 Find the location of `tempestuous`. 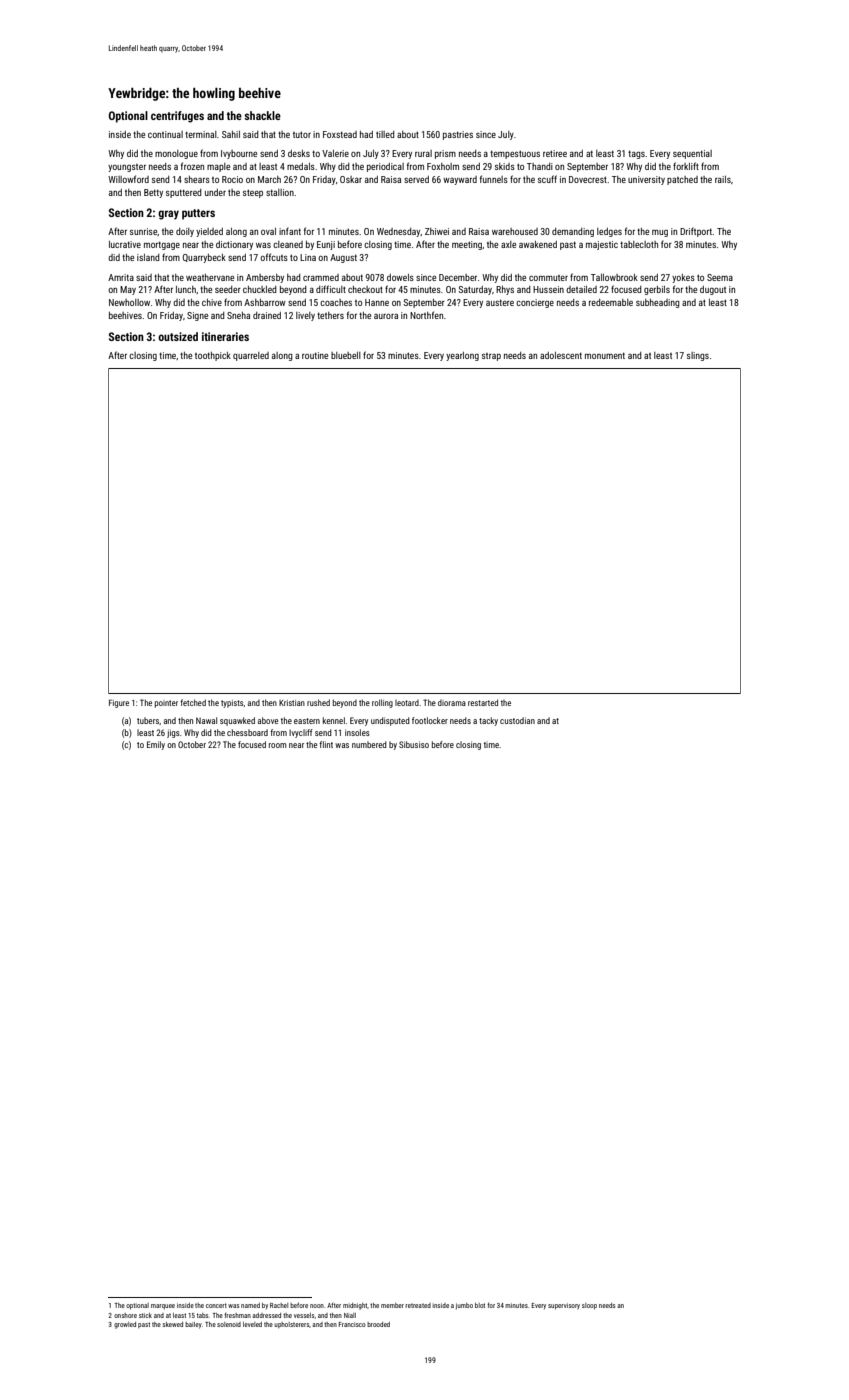

tempestuous is located at coordinates (515, 154).
